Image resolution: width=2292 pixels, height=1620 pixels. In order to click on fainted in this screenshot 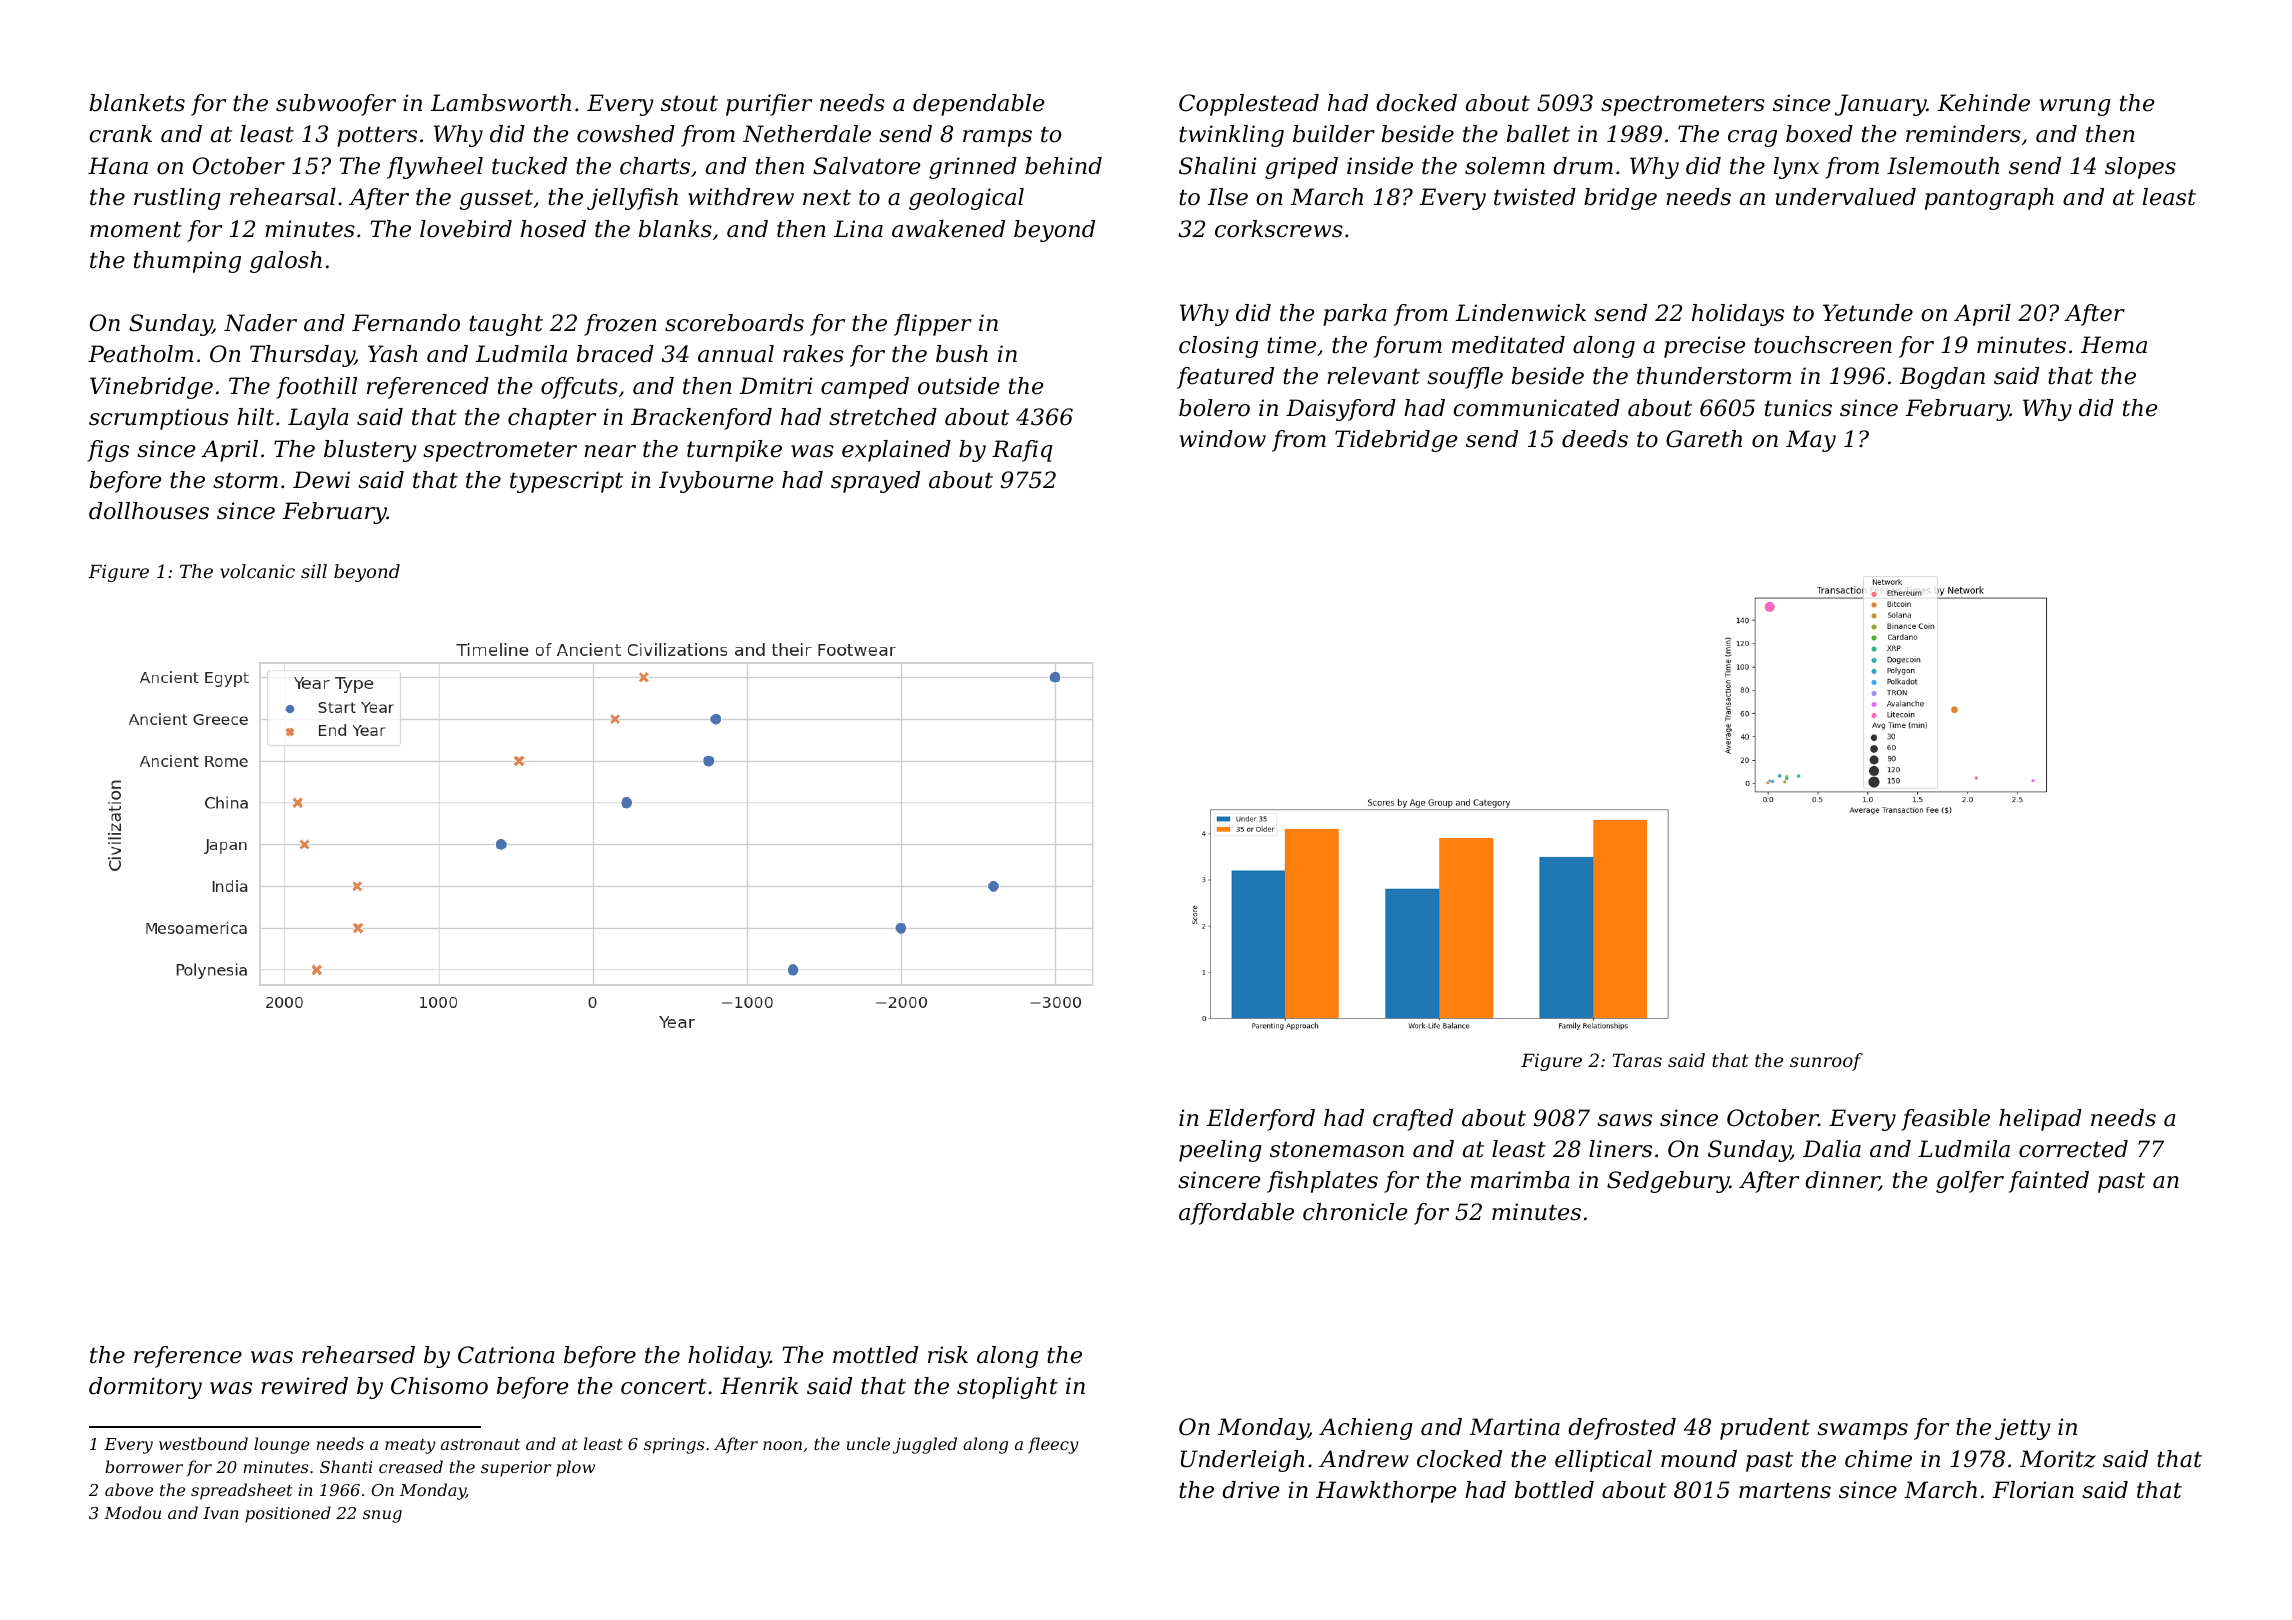, I will do `click(2049, 1182)`.
